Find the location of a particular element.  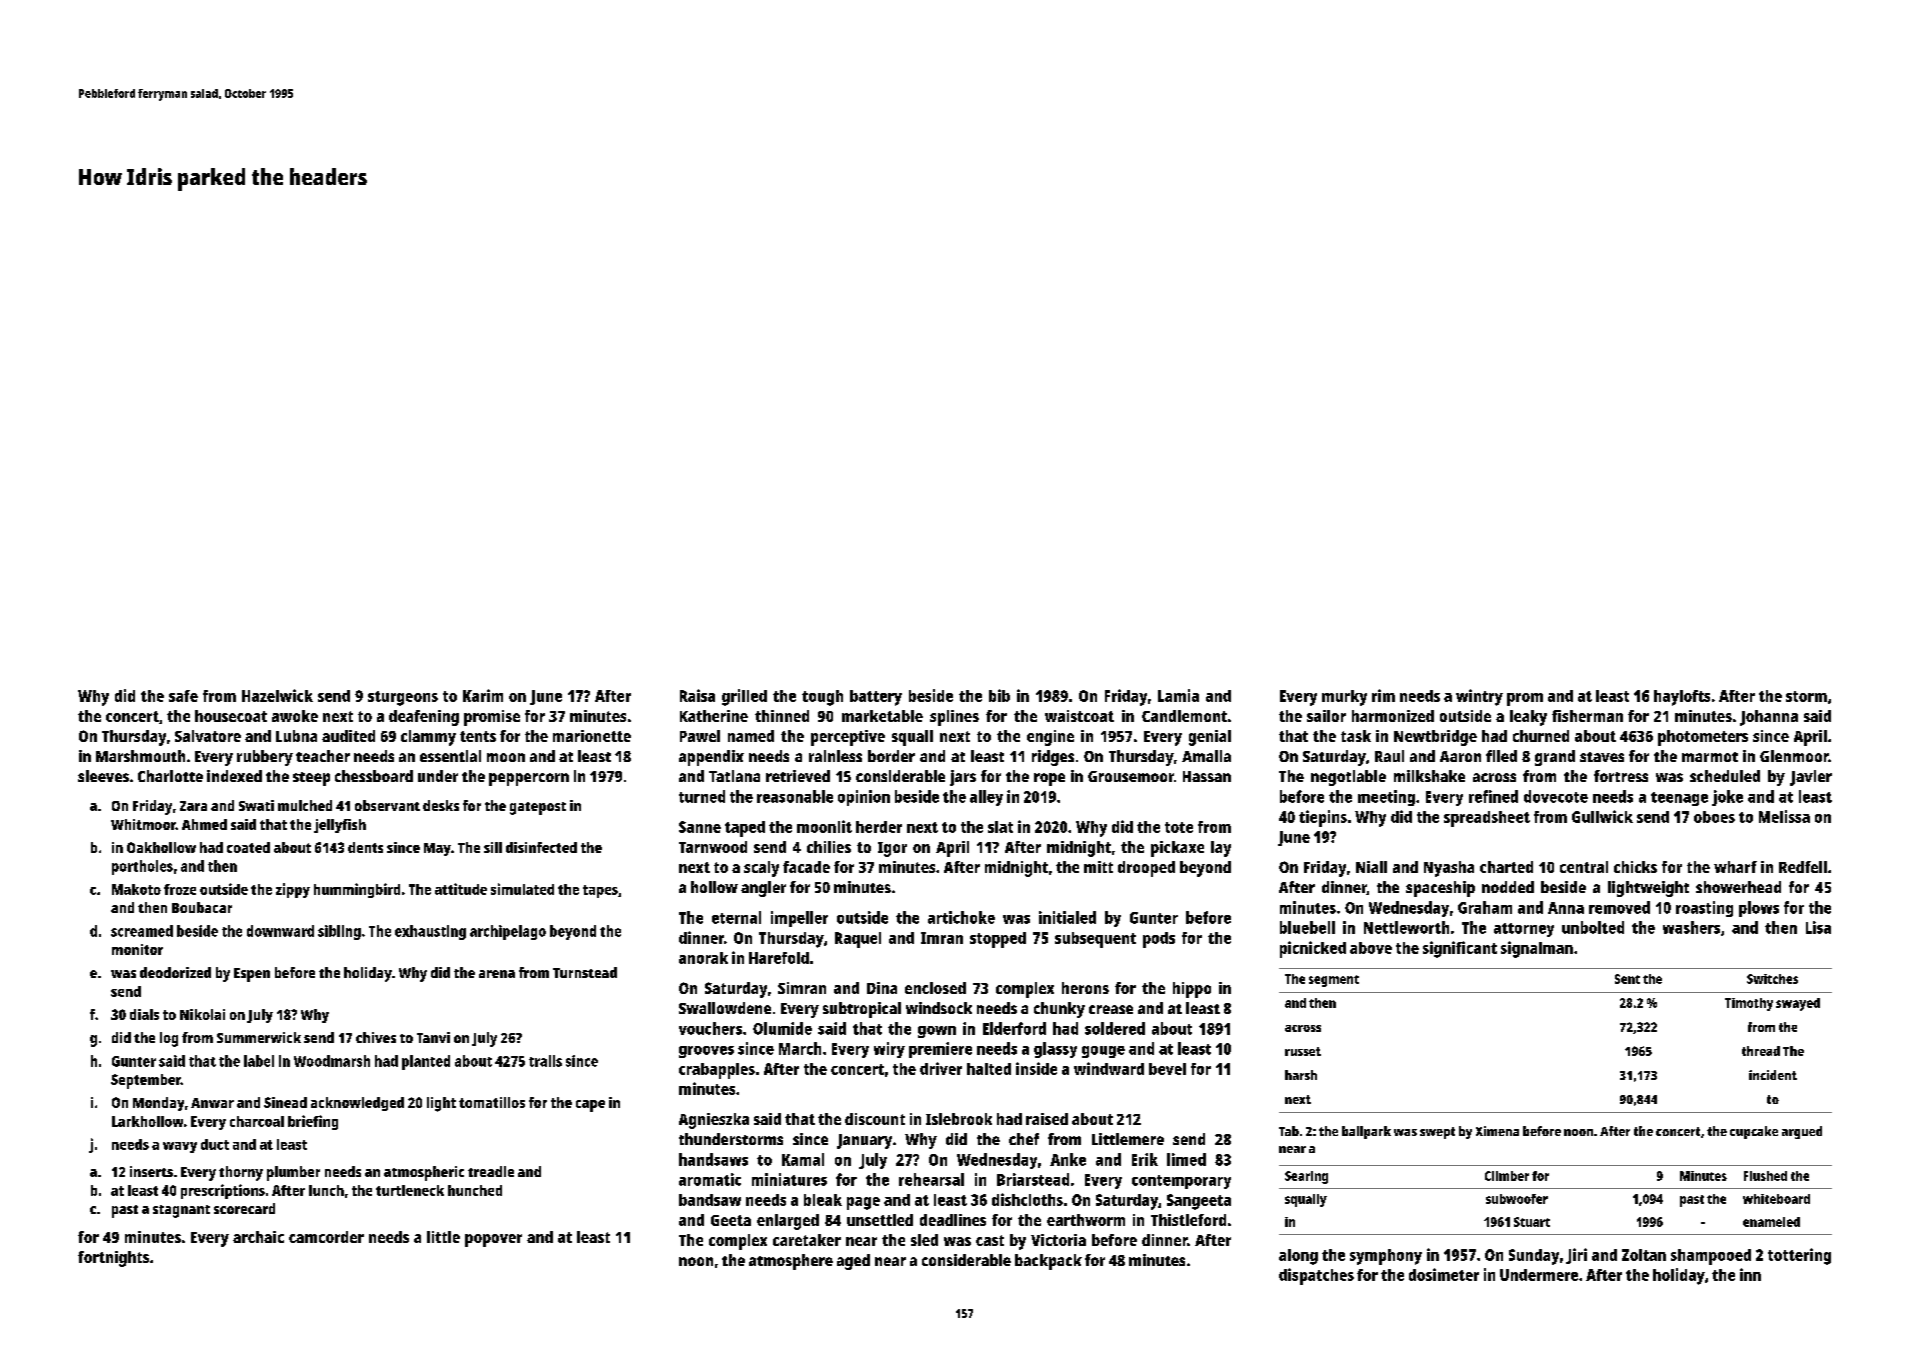

monitor is located at coordinates (137, 949).
